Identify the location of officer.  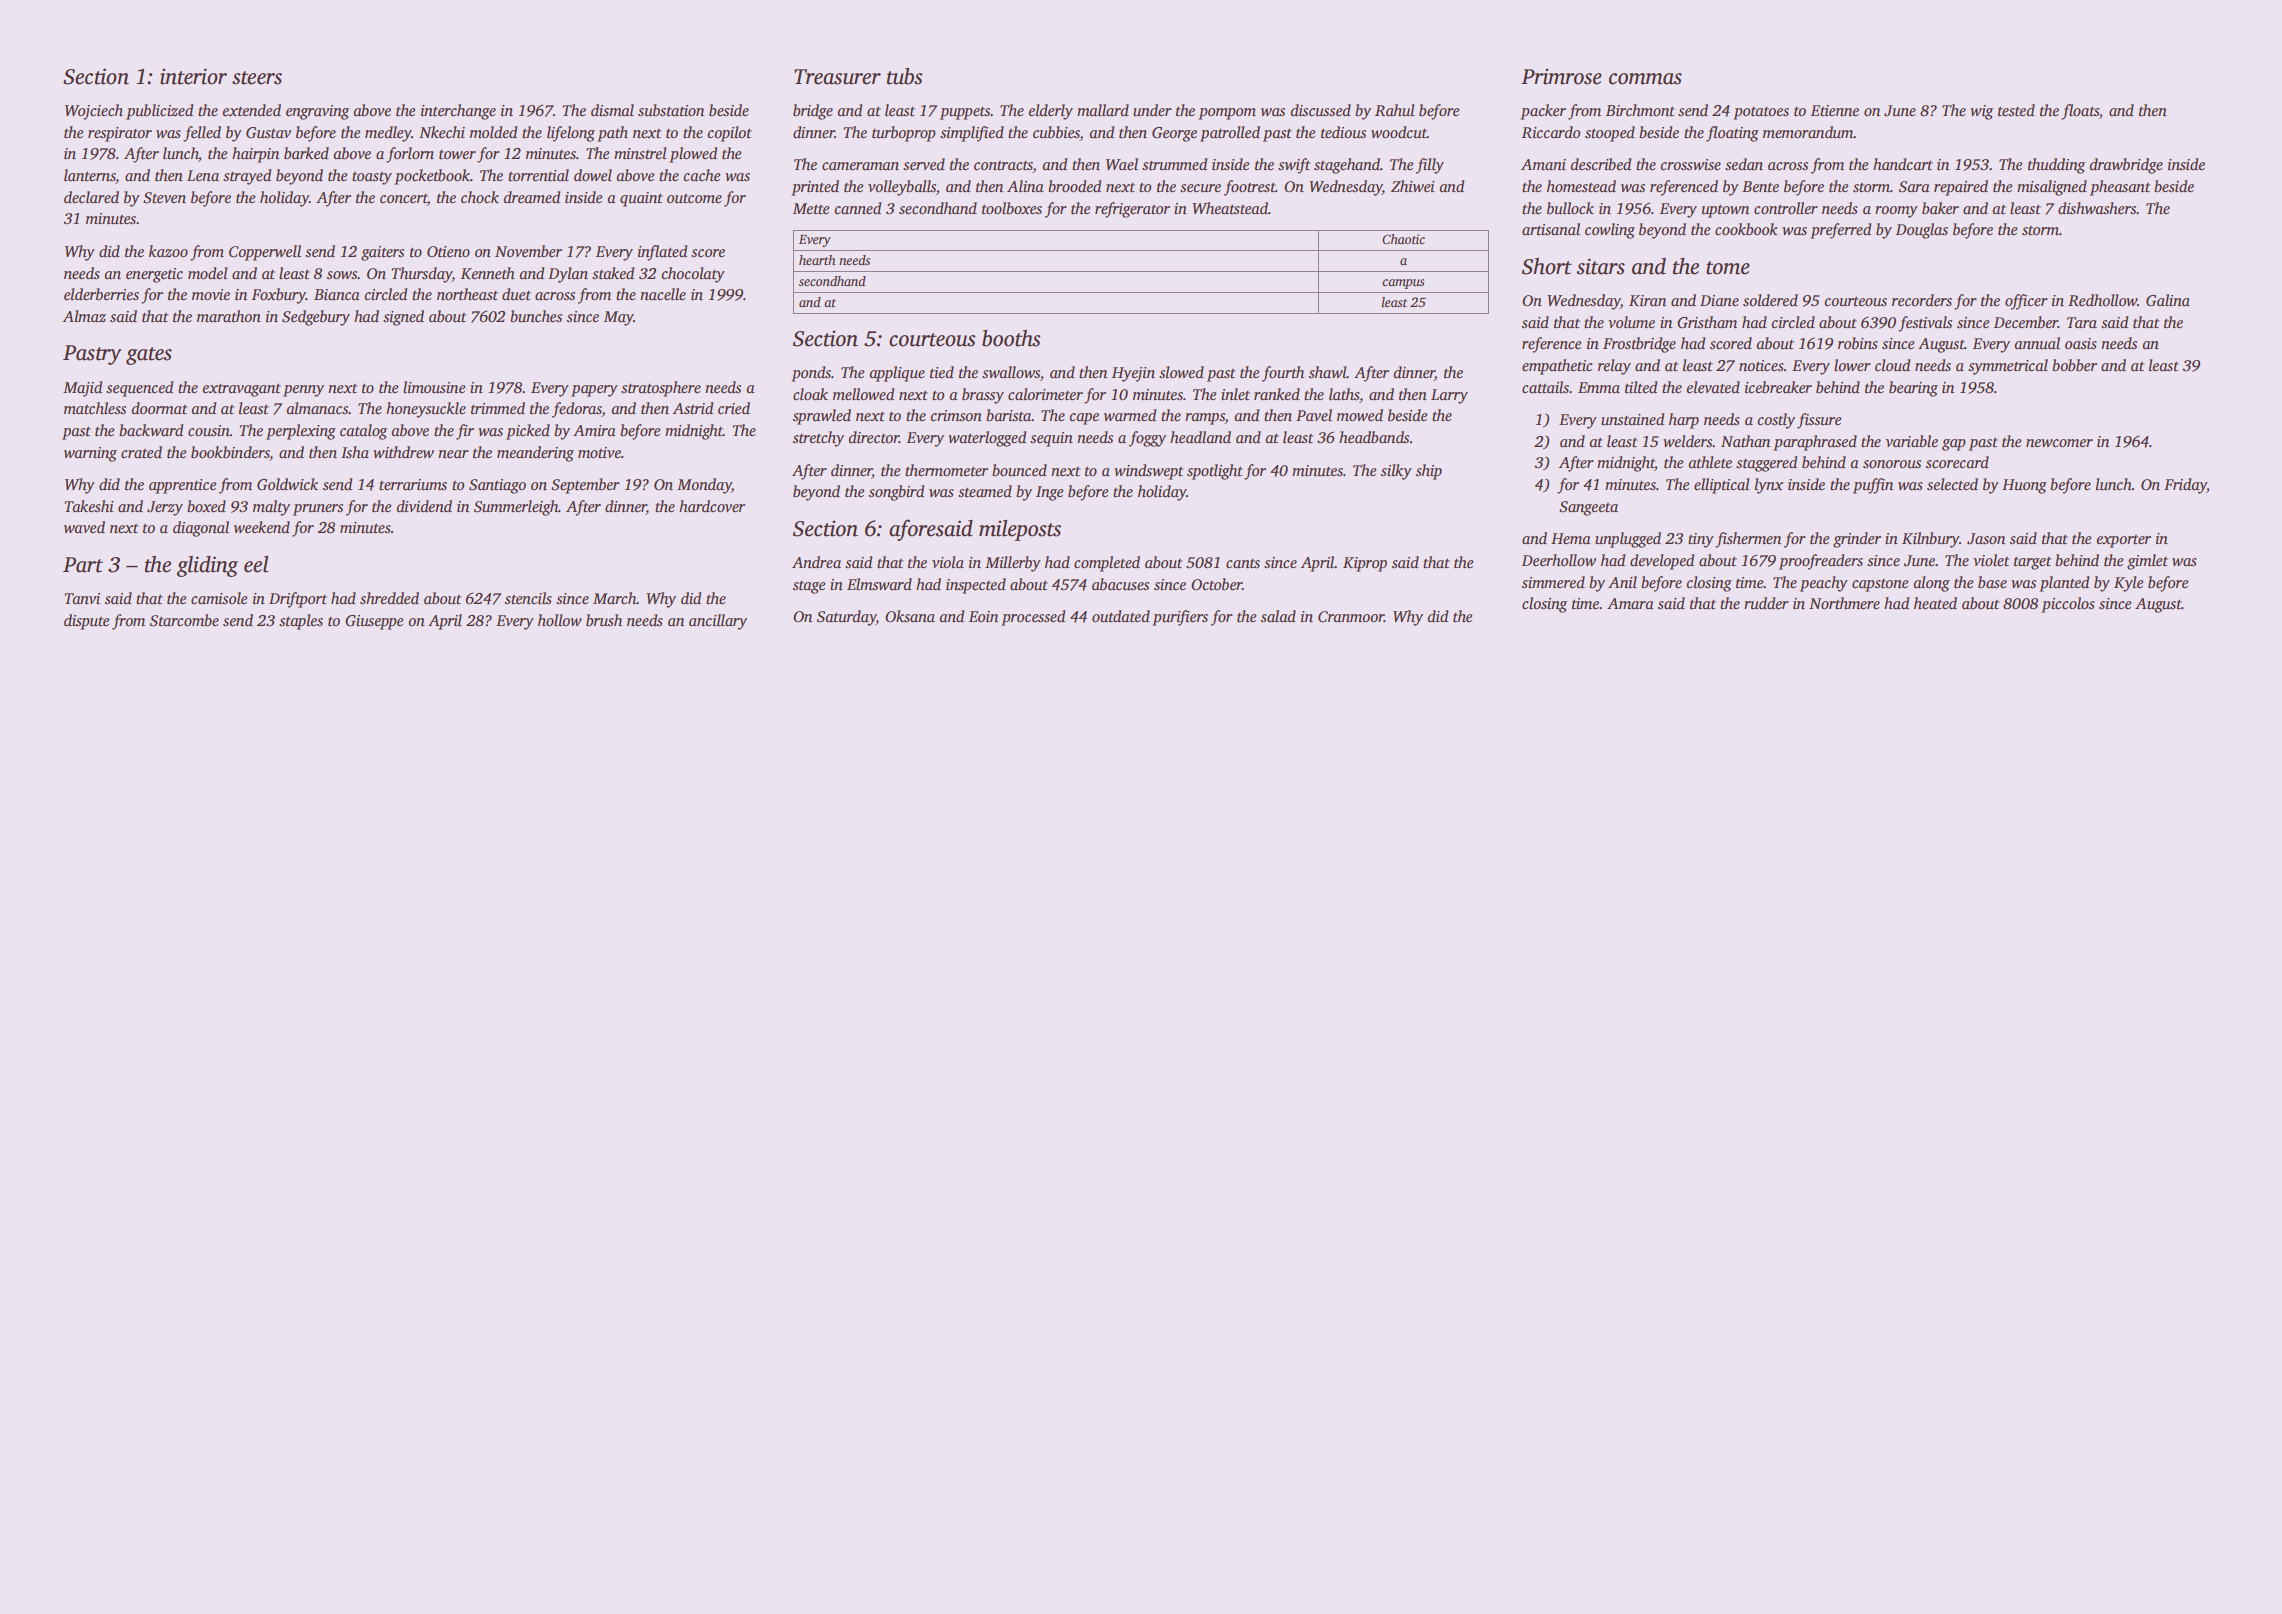
(2026, 302).
